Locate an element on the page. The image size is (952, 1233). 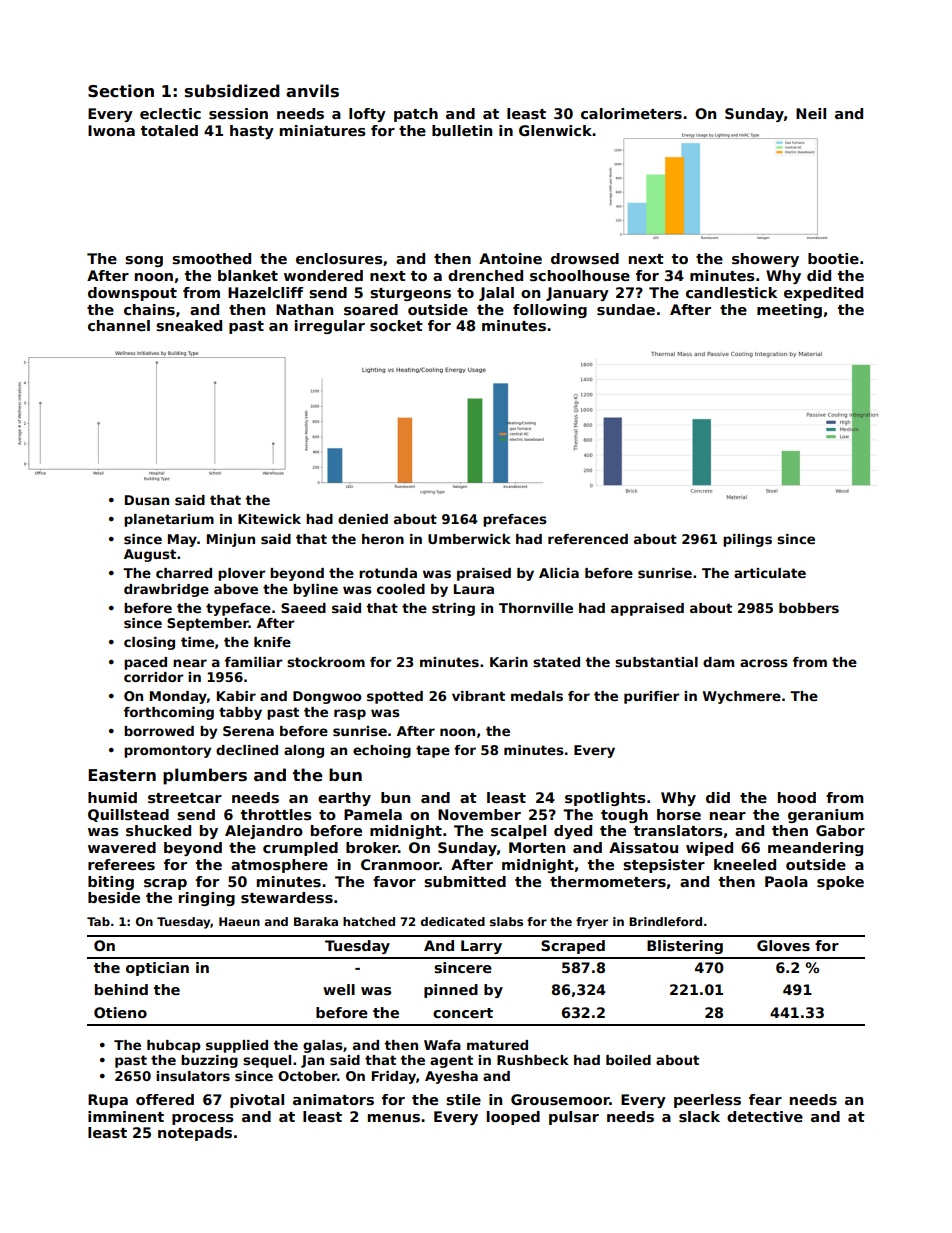
optician is located at coordinates (157, 969).
